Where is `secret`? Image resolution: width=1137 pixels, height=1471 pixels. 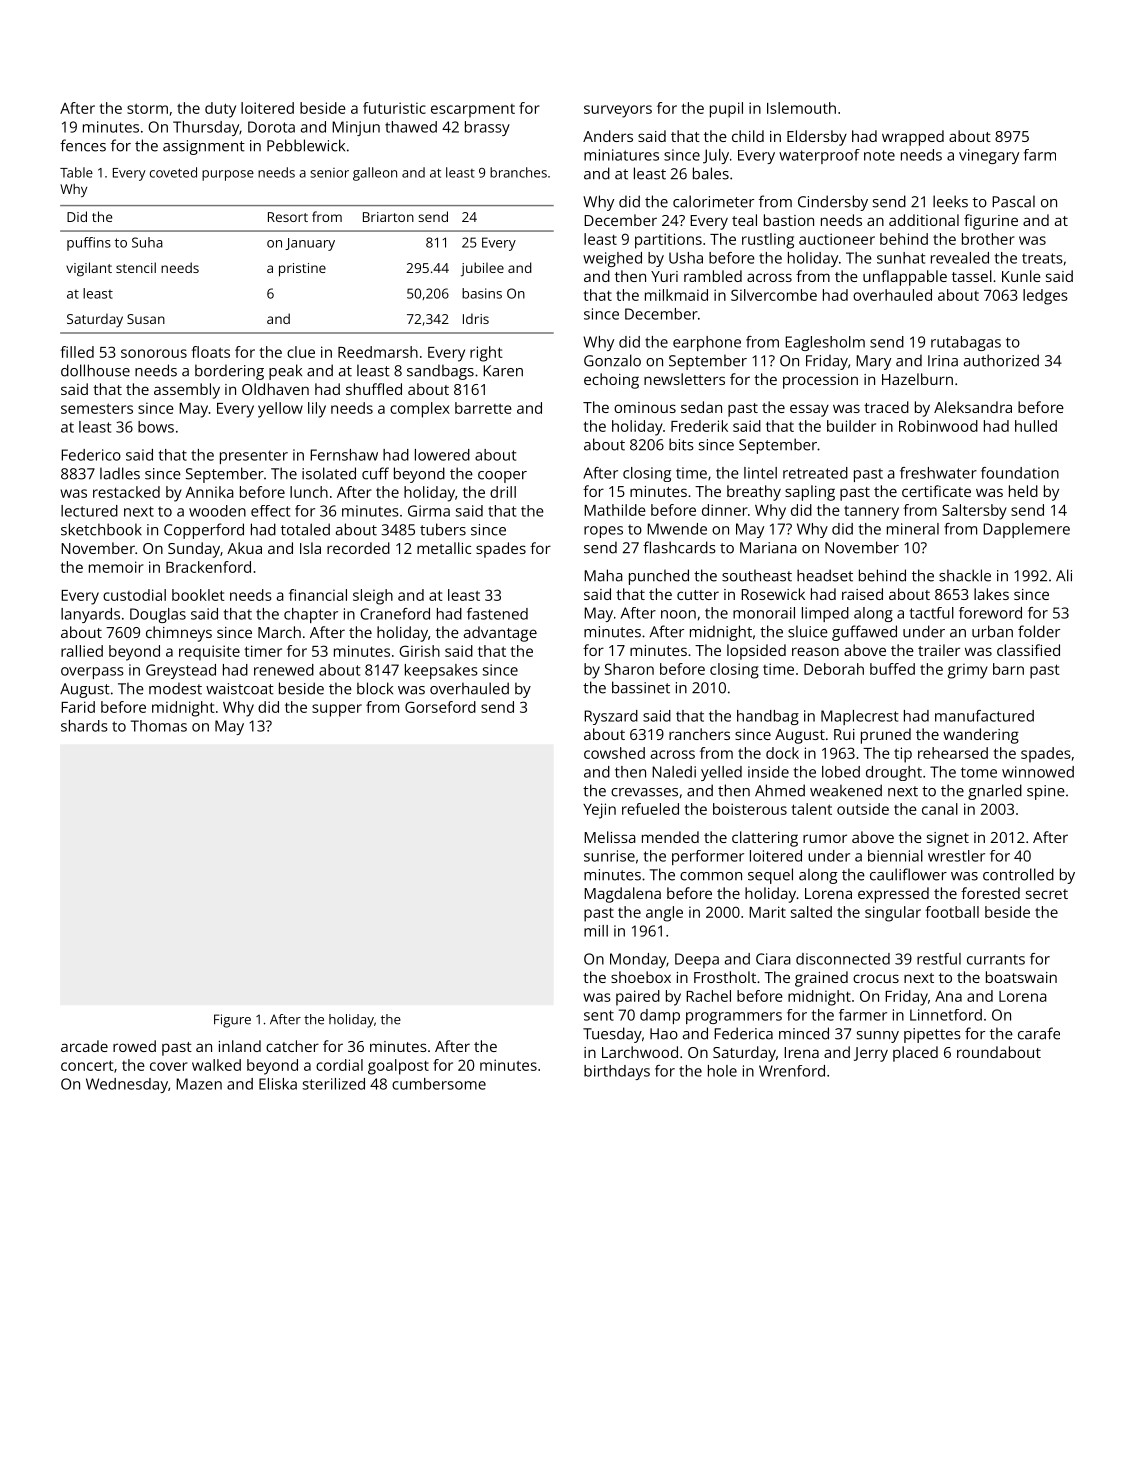 secret is located at coordinates (1047, 894).
